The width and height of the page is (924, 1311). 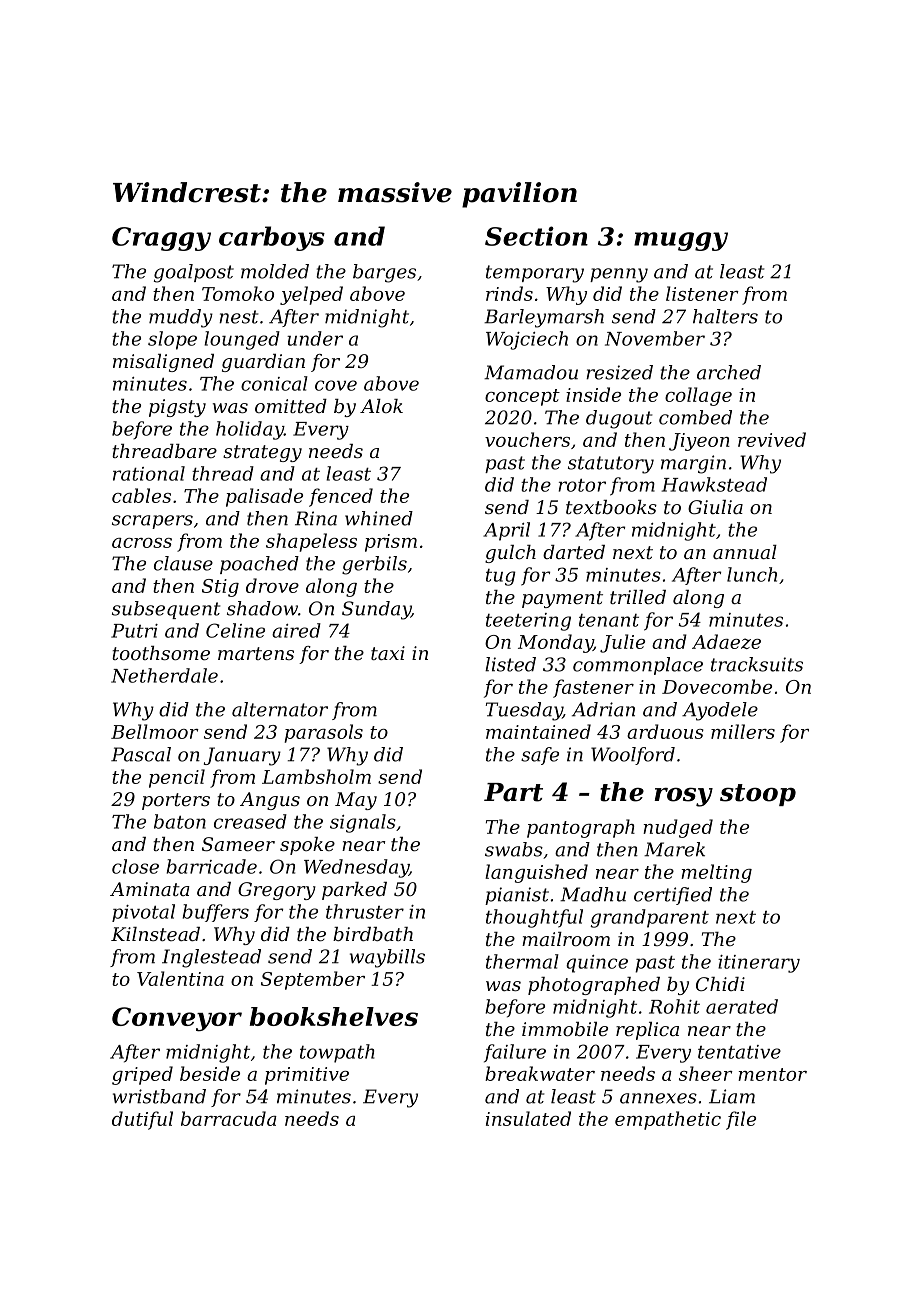 What do you see at coordinates (524, 711) in the page?
I see `Tuesday` at bounding box center [524, 711].
